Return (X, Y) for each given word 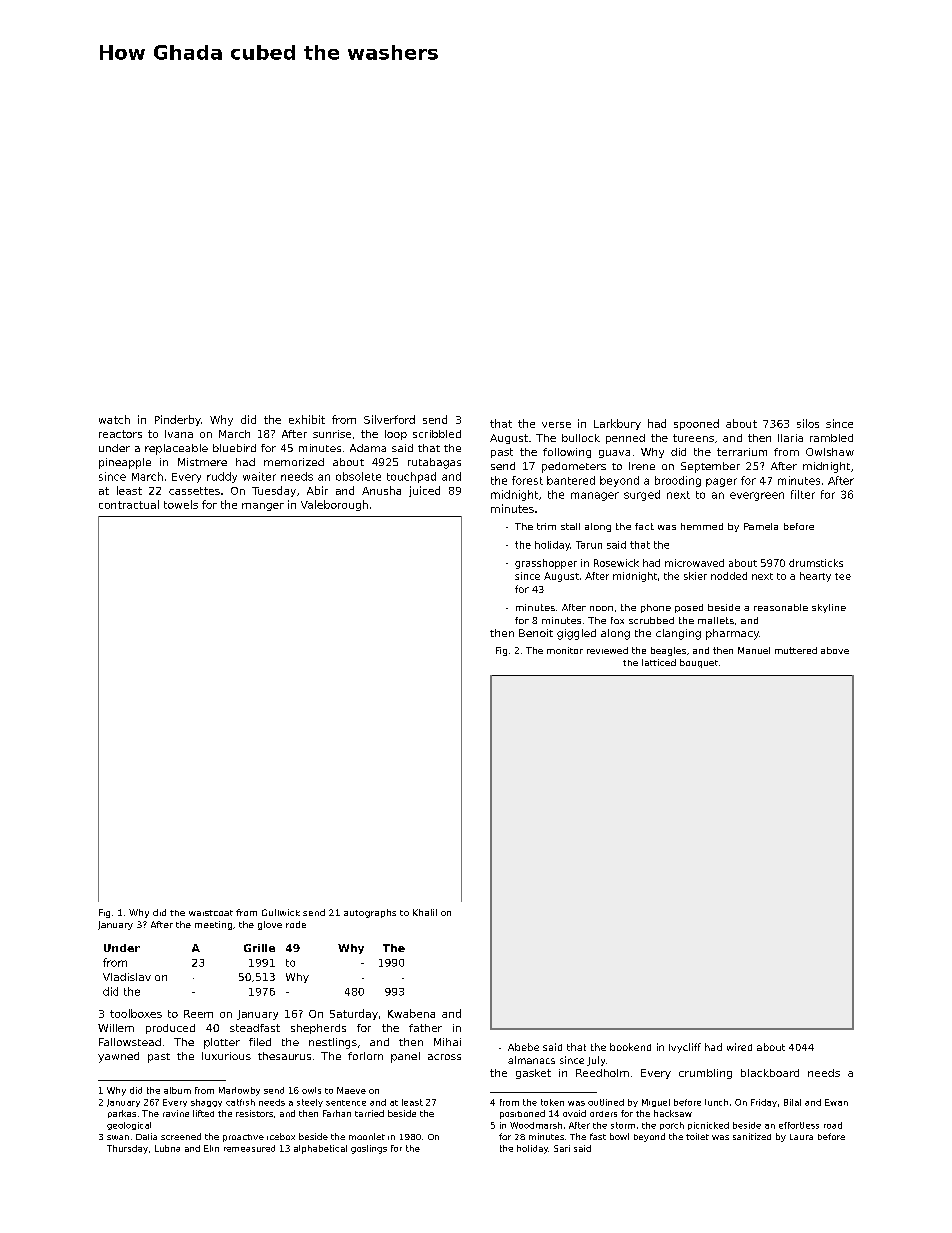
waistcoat (211, 913)
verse (556, 425)
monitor (565, 650)
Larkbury (617, 424)
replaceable (176, 449)
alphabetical (320, 1149)
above (835, 650)
